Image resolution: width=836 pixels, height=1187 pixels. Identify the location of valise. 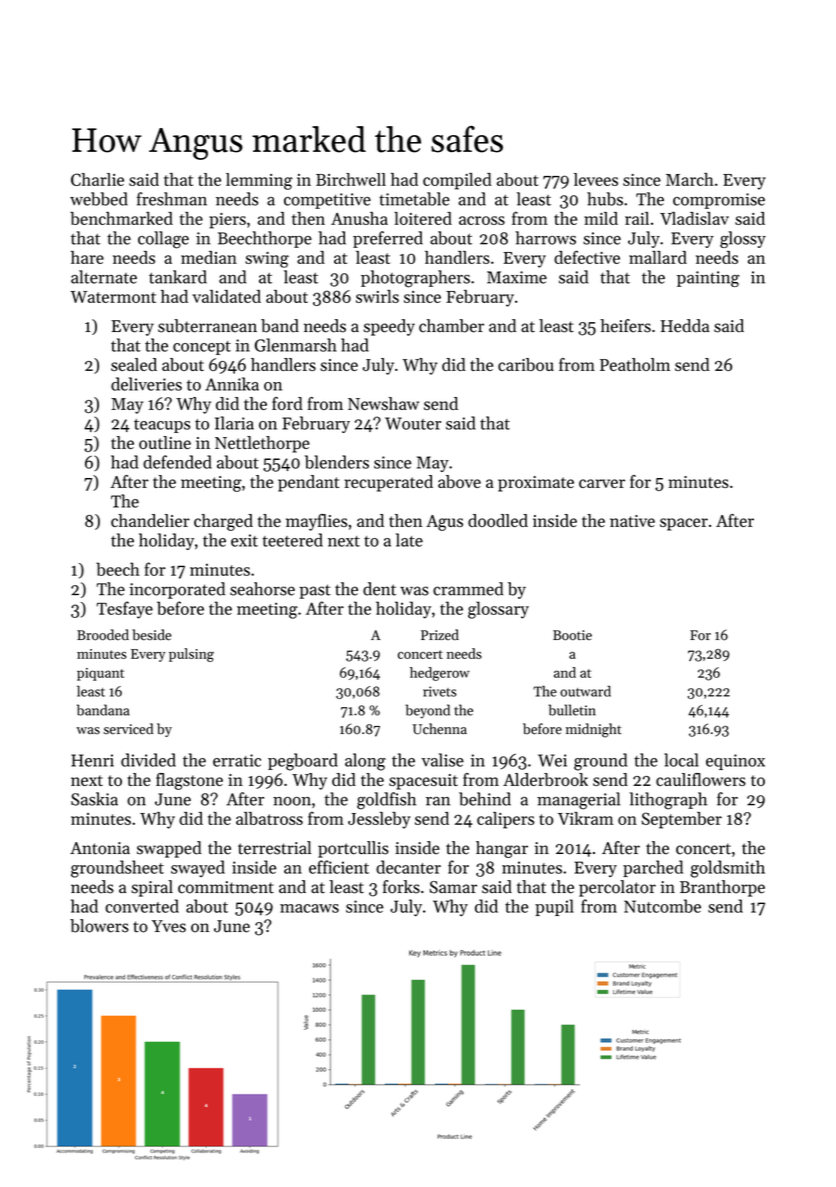
(442, 760).
